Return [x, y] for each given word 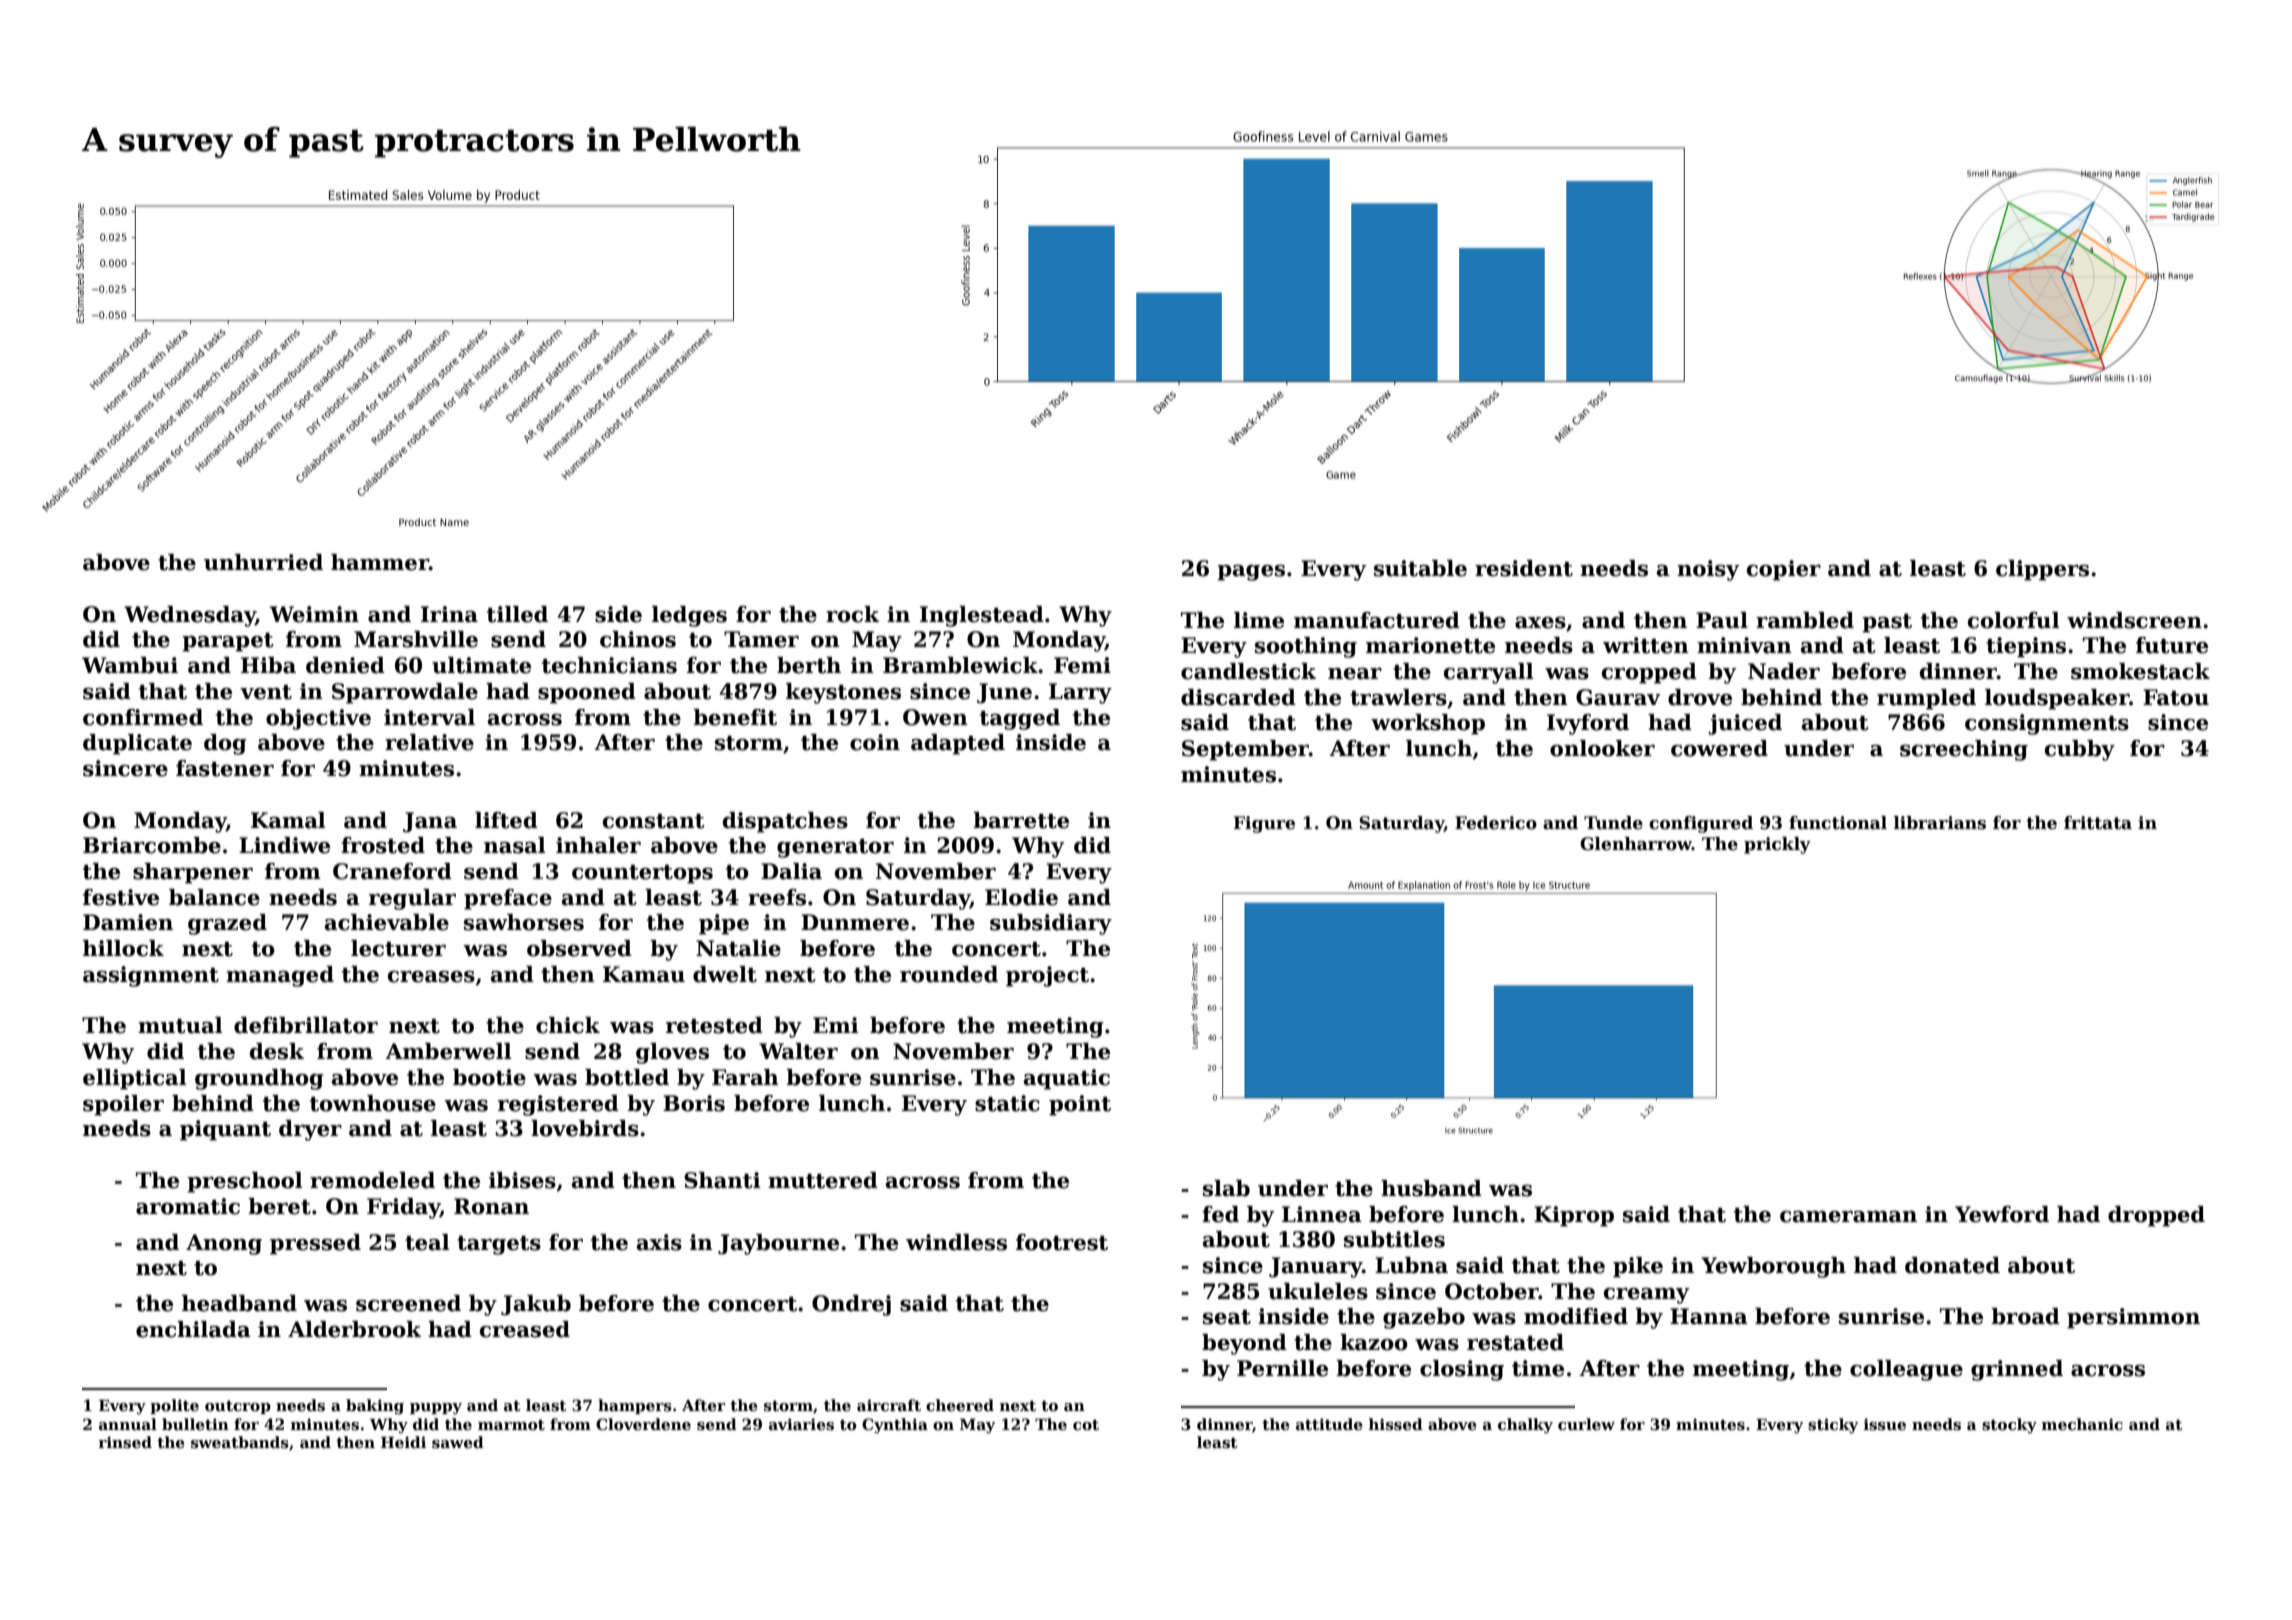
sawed [458, 1442]
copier [1784, 570]
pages [1251, 573]
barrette [1021, 820]
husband [1431, 1188]
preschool [245, 1182]
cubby [2080, 750]
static [1007, 1103]
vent [266, 692]
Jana [430, 822]
